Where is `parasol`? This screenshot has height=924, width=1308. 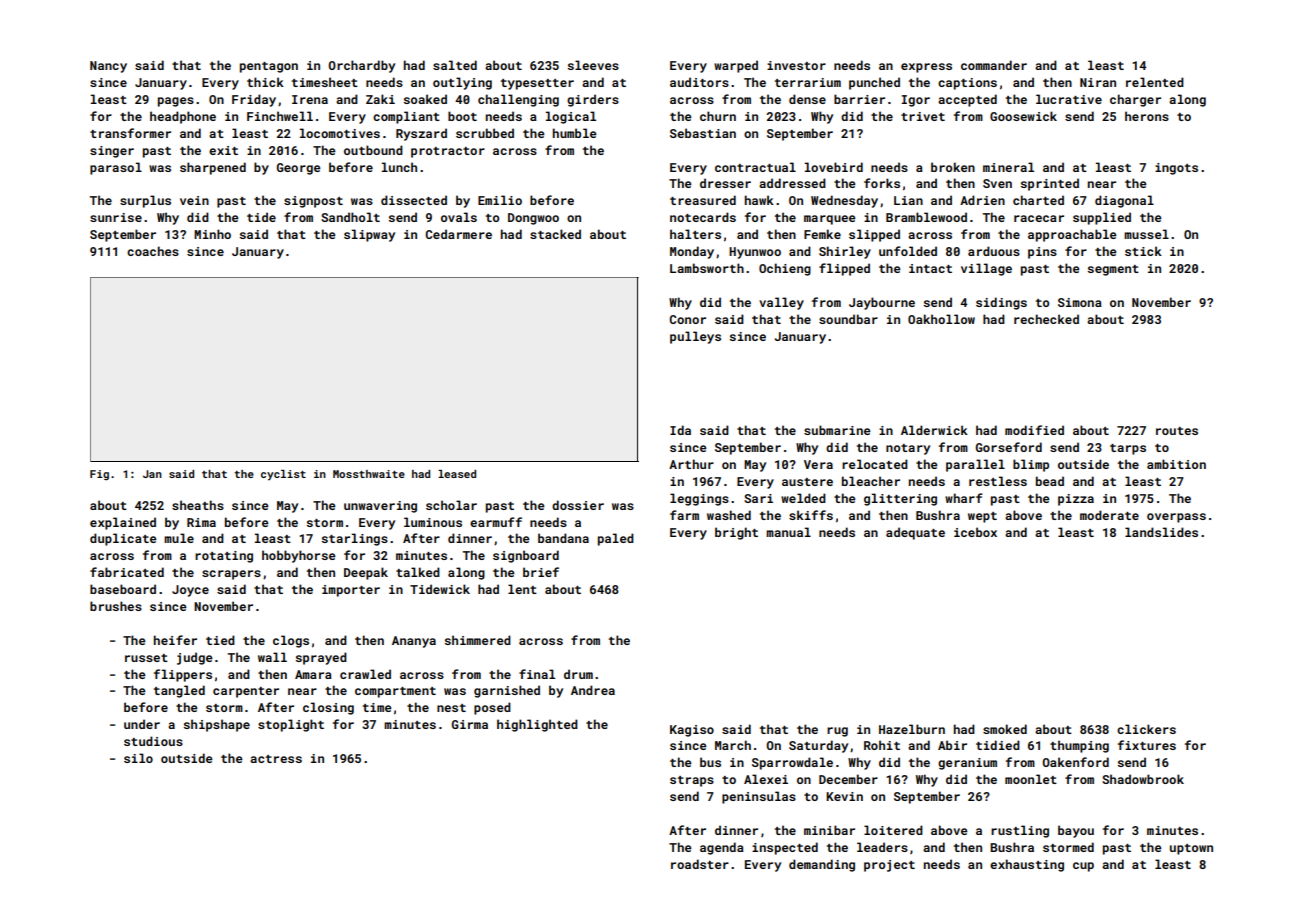
parasol is located at coordinates (116, 168).
